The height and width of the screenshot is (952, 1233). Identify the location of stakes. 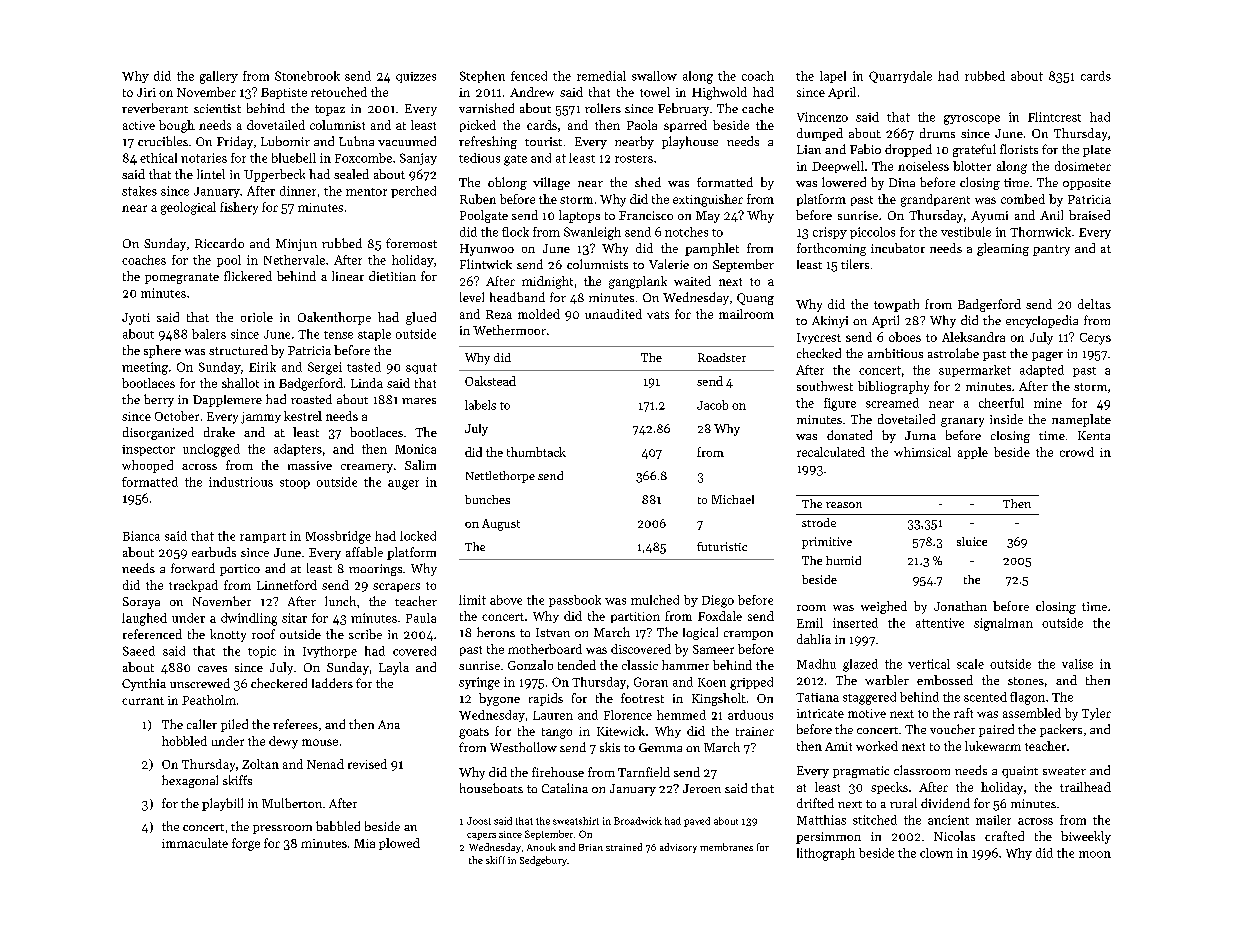
(139, 191).
